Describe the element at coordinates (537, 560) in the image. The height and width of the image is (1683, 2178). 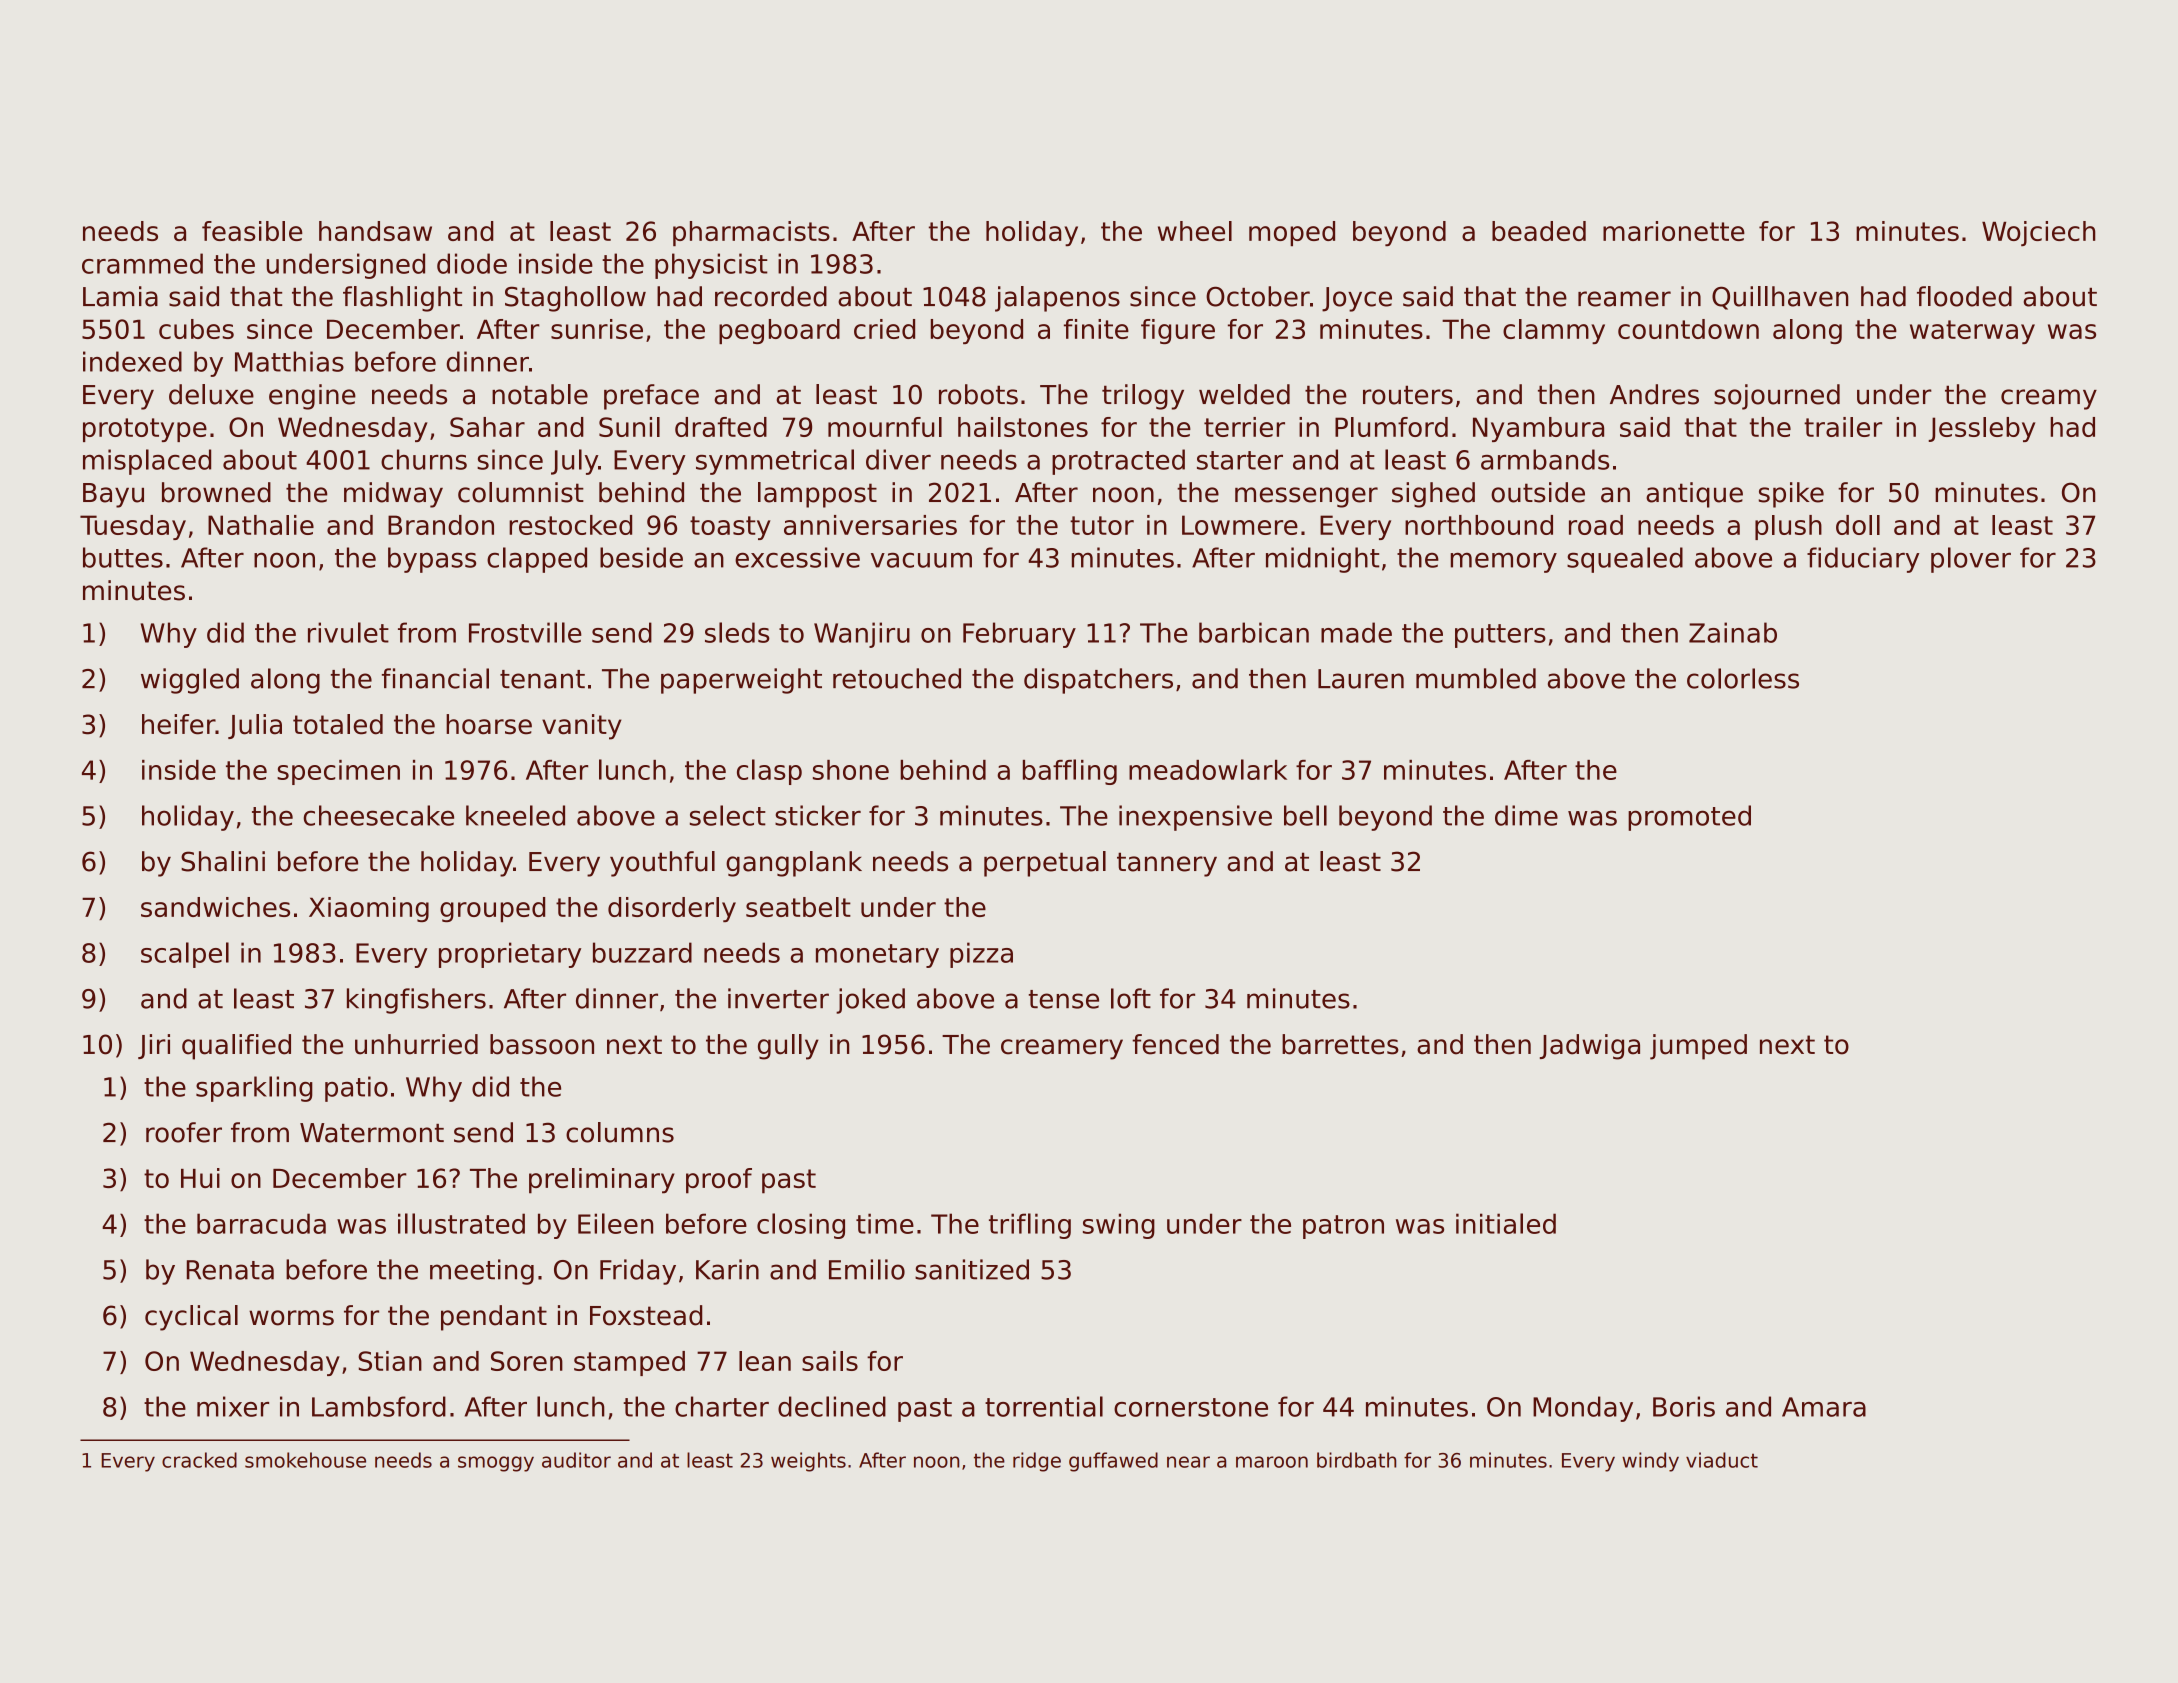
I see `clapped` at that location.
